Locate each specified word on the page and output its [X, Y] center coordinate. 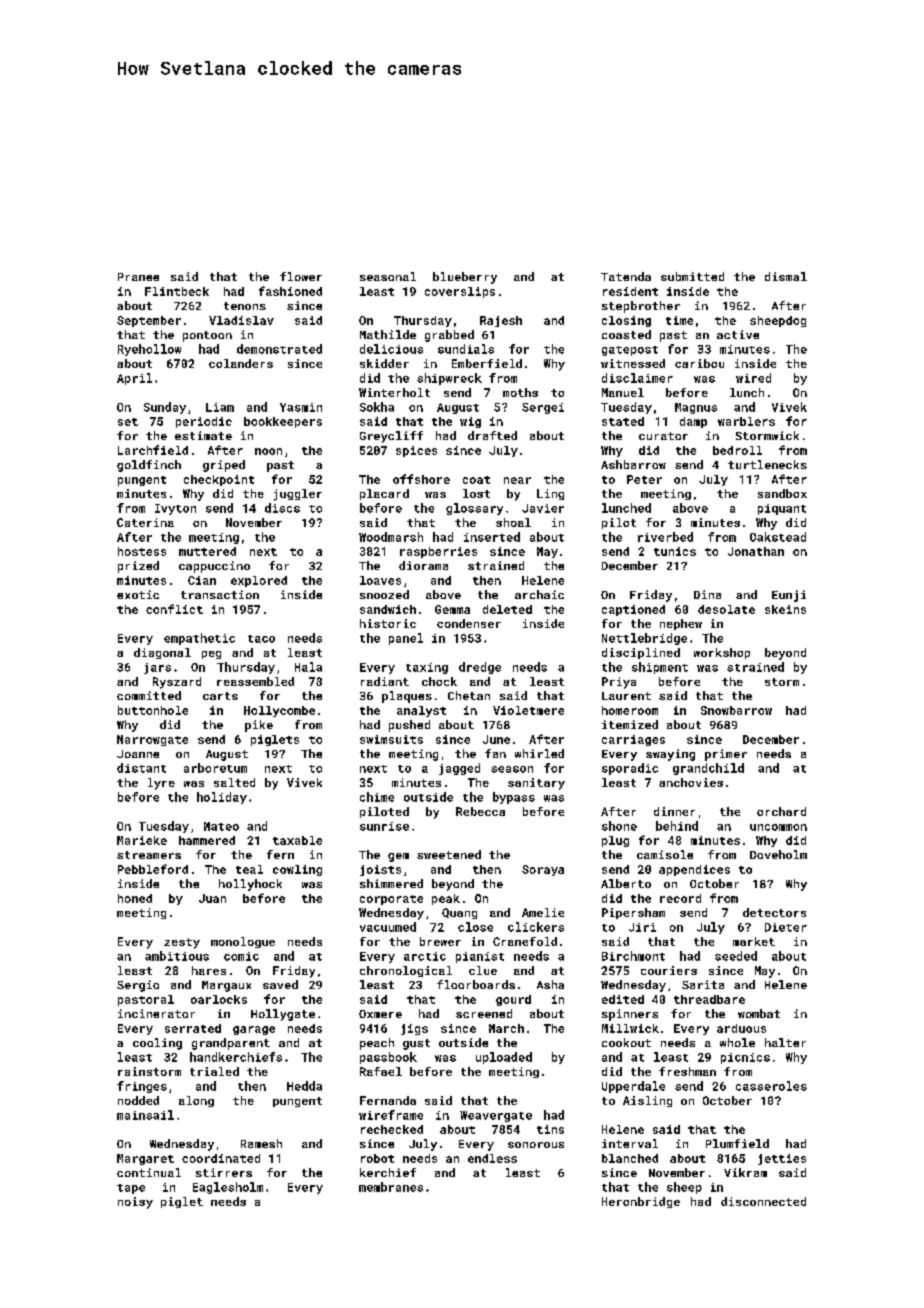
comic [241, 956]
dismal [786, 276]
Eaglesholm [228, 1188]
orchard [781, 811]
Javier [543, 508]
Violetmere [528, 710]
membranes [391, 1187]
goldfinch [149, 466]
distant [141, 768]
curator [663, 436]
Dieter [786, 927]
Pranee [138, 277]
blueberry [465, 278]
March [506, 1028]
